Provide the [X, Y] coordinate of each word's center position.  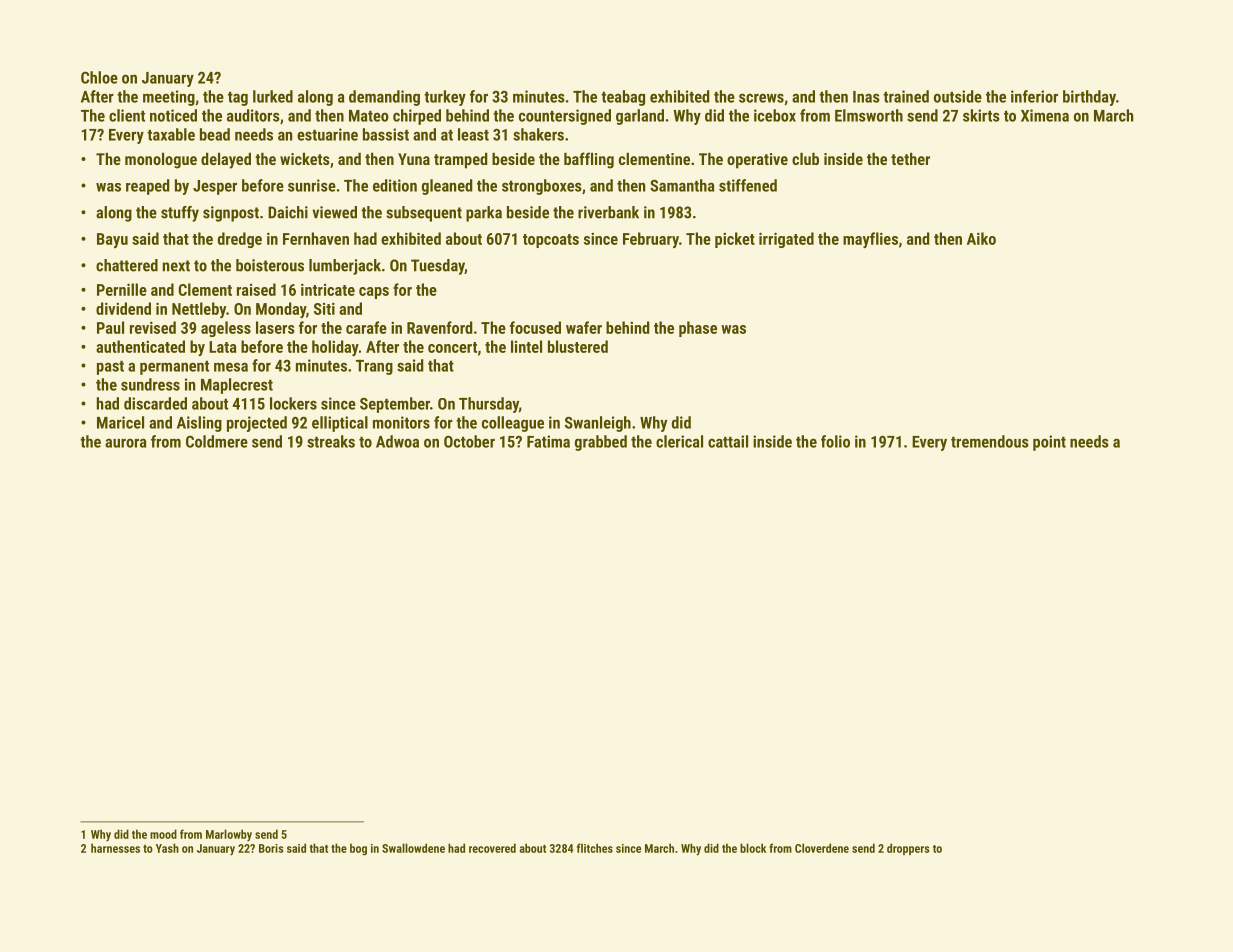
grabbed [601, 443]
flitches [595, 848]
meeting [169, 98]
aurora [125, 443]
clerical [679, 441]
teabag [623, 98]
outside [958, 96]
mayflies [870, 240]
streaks [331, 441]
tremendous [990, 441]
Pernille [122, 289]
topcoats [551, 241]
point [1049, 443]
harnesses [115, 848]
